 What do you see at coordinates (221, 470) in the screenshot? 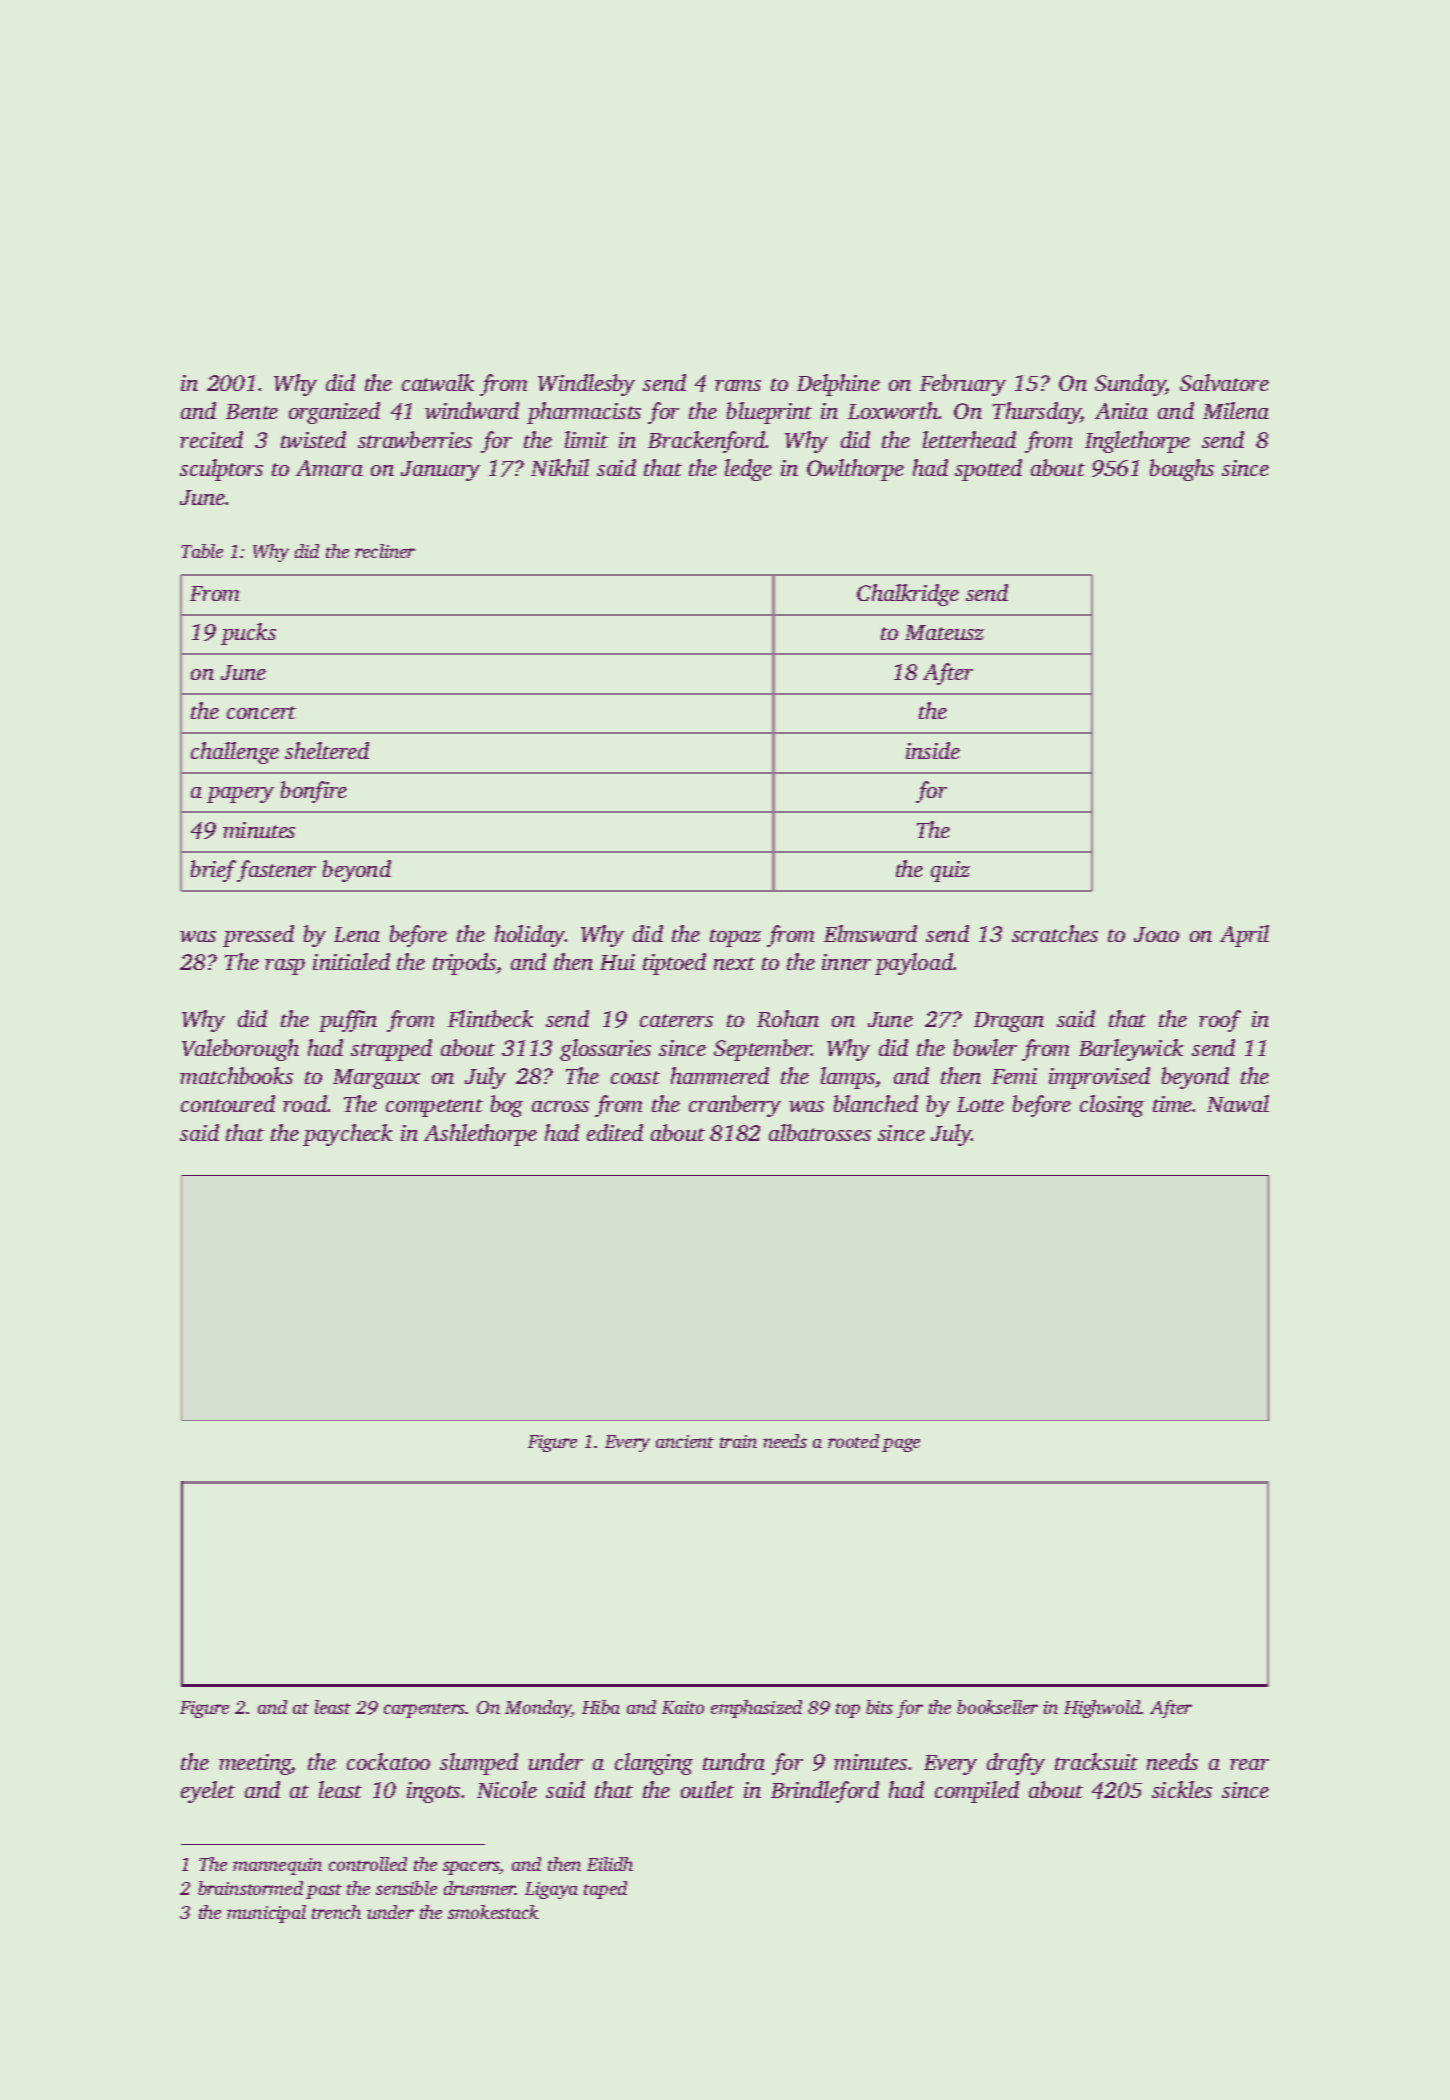
I see `sculptors` at bounding box center [221, 470].
